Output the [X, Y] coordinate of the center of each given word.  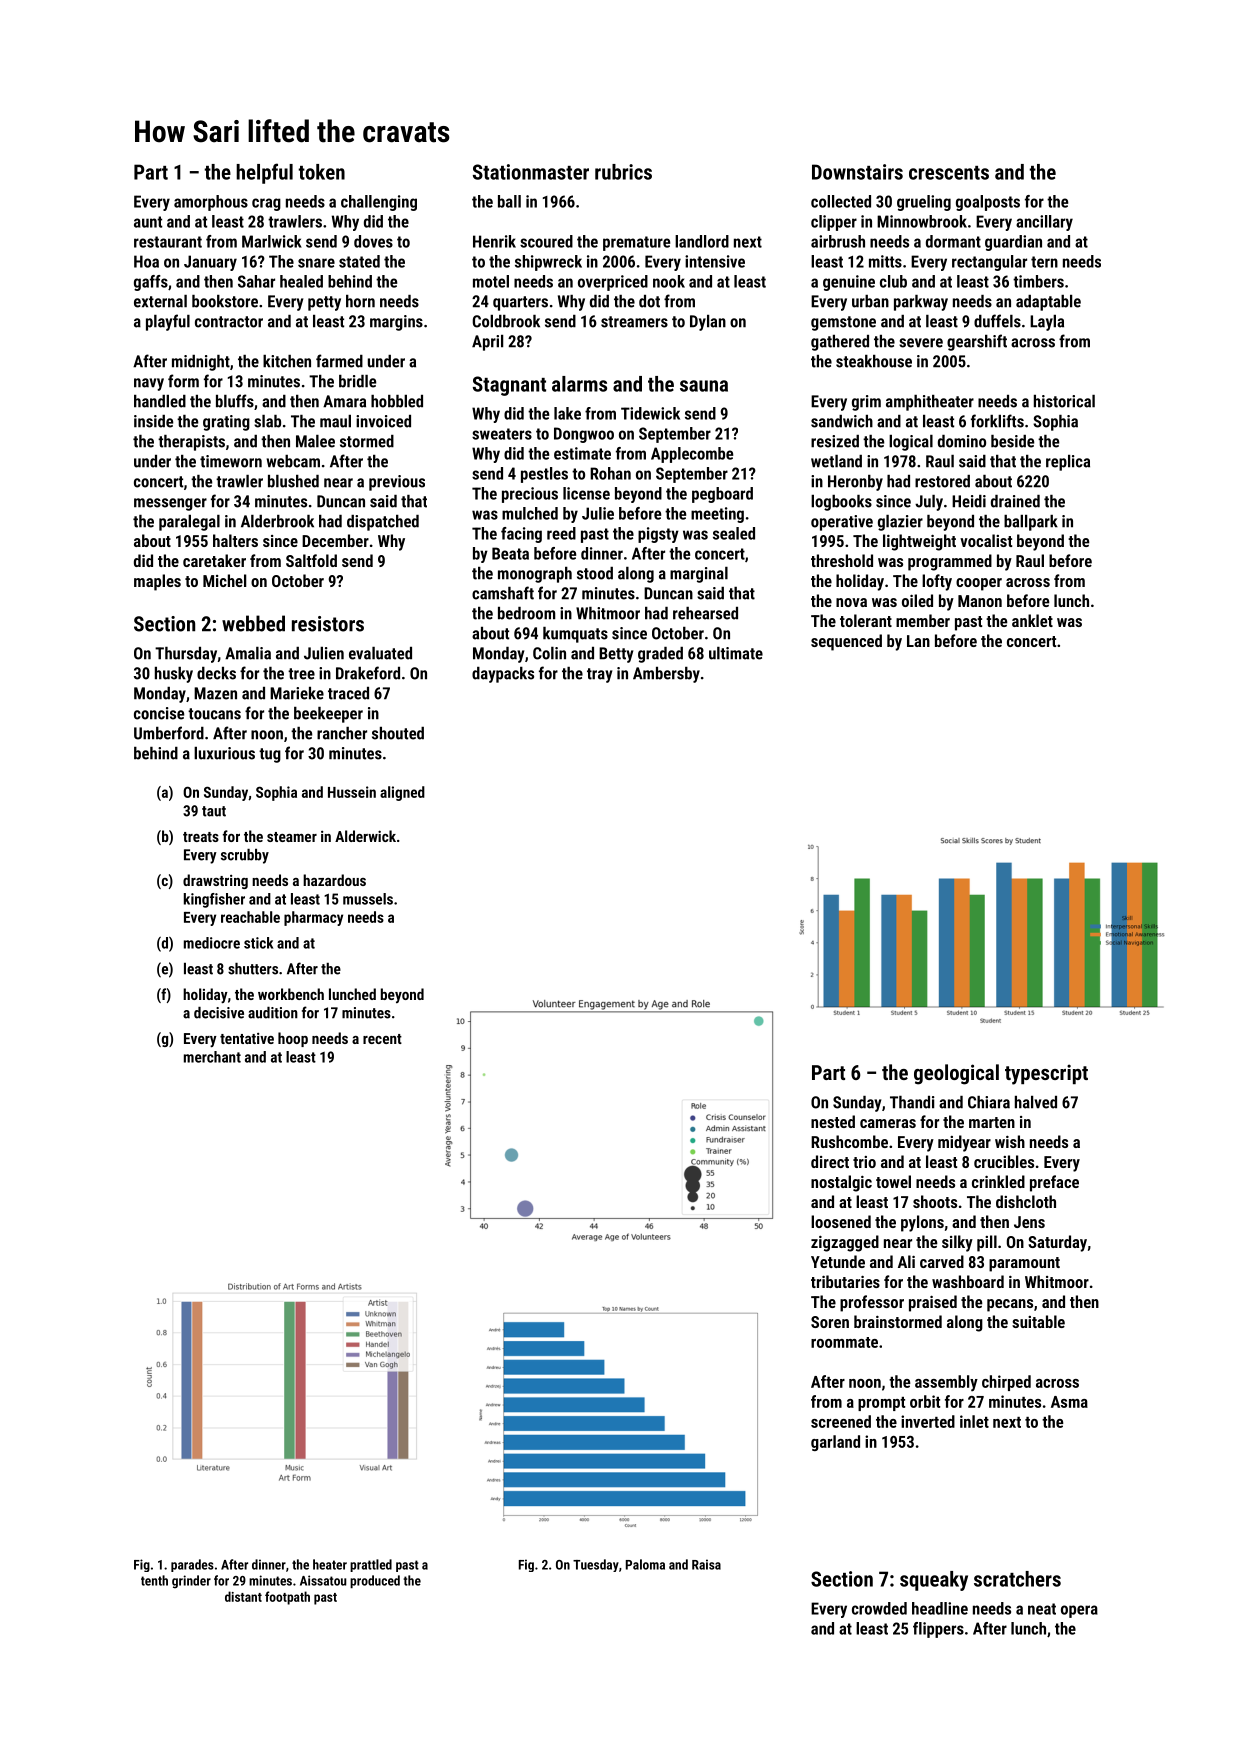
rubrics [623, 172]
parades [192, 1565]
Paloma [645, 1564]
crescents [949, 173]
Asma [1069, 1402]
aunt [148, 222]
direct [830, 1161]
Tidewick [650, 413]
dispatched [383, 523]
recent [382, 1039]
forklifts [997, 421]
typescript [1046, 1074]
